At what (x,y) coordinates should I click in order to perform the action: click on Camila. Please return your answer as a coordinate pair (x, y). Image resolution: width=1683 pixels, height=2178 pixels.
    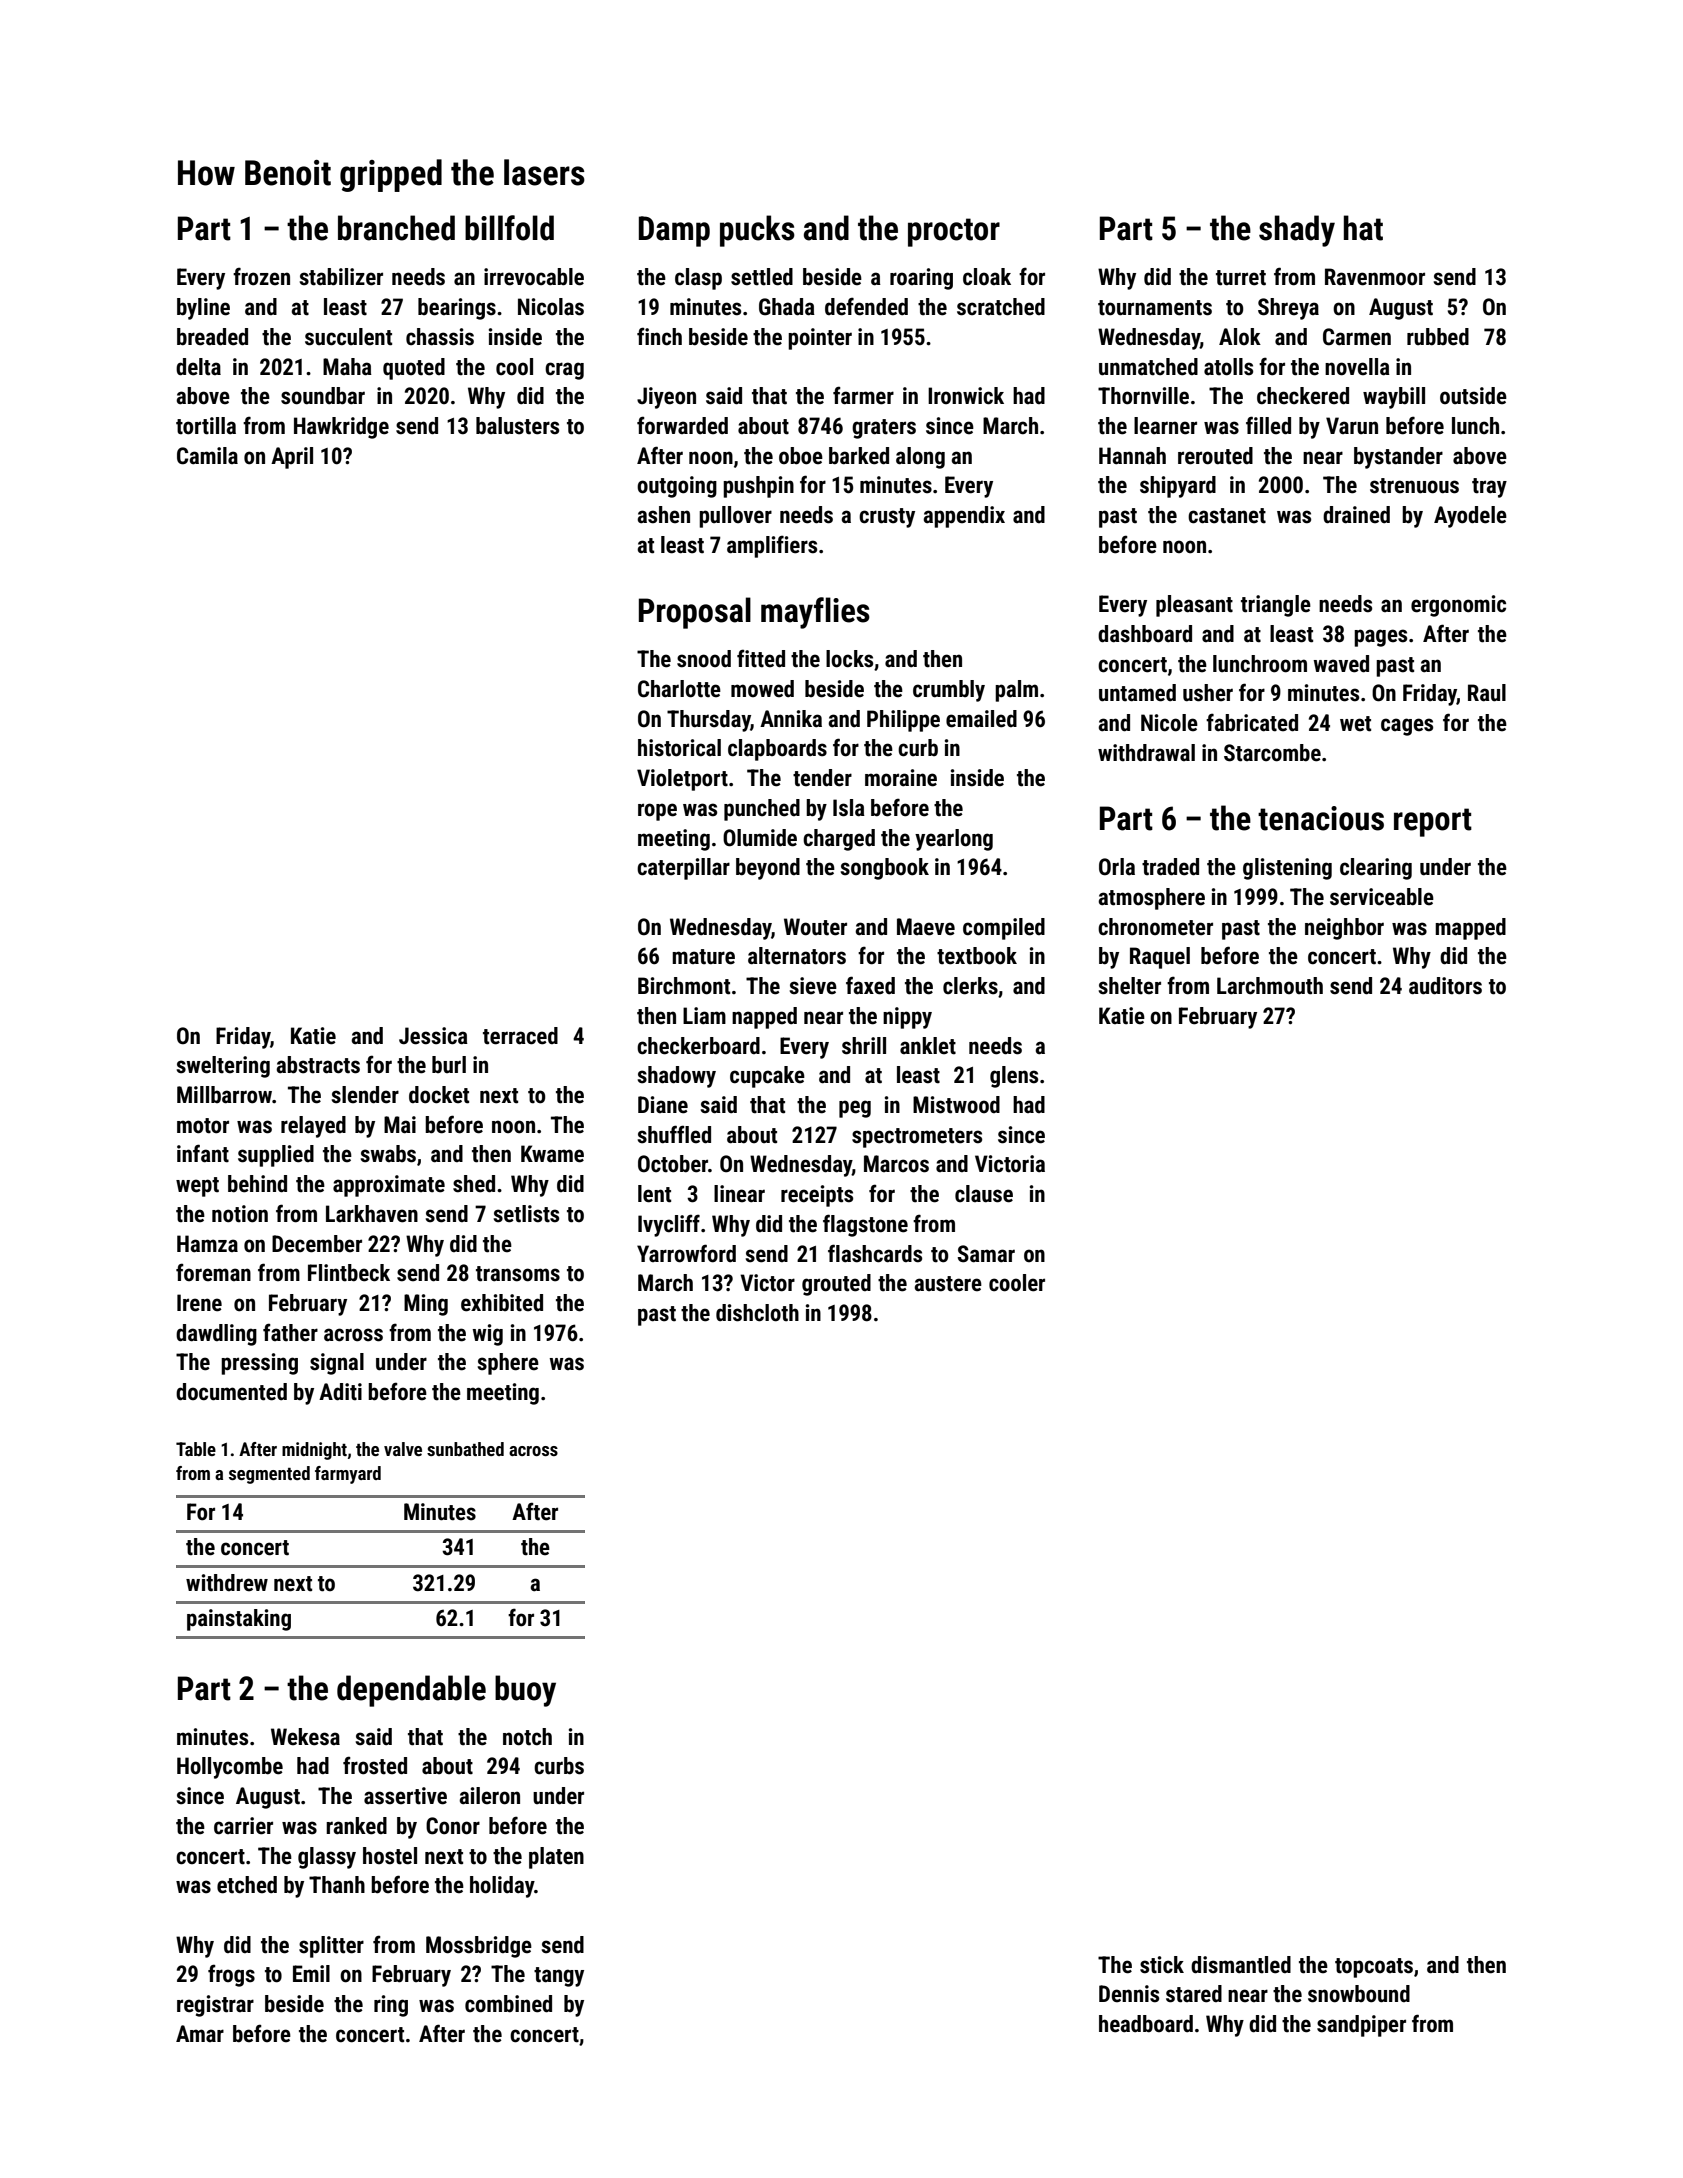
    Looking at the image, I should click on (207, 456).
